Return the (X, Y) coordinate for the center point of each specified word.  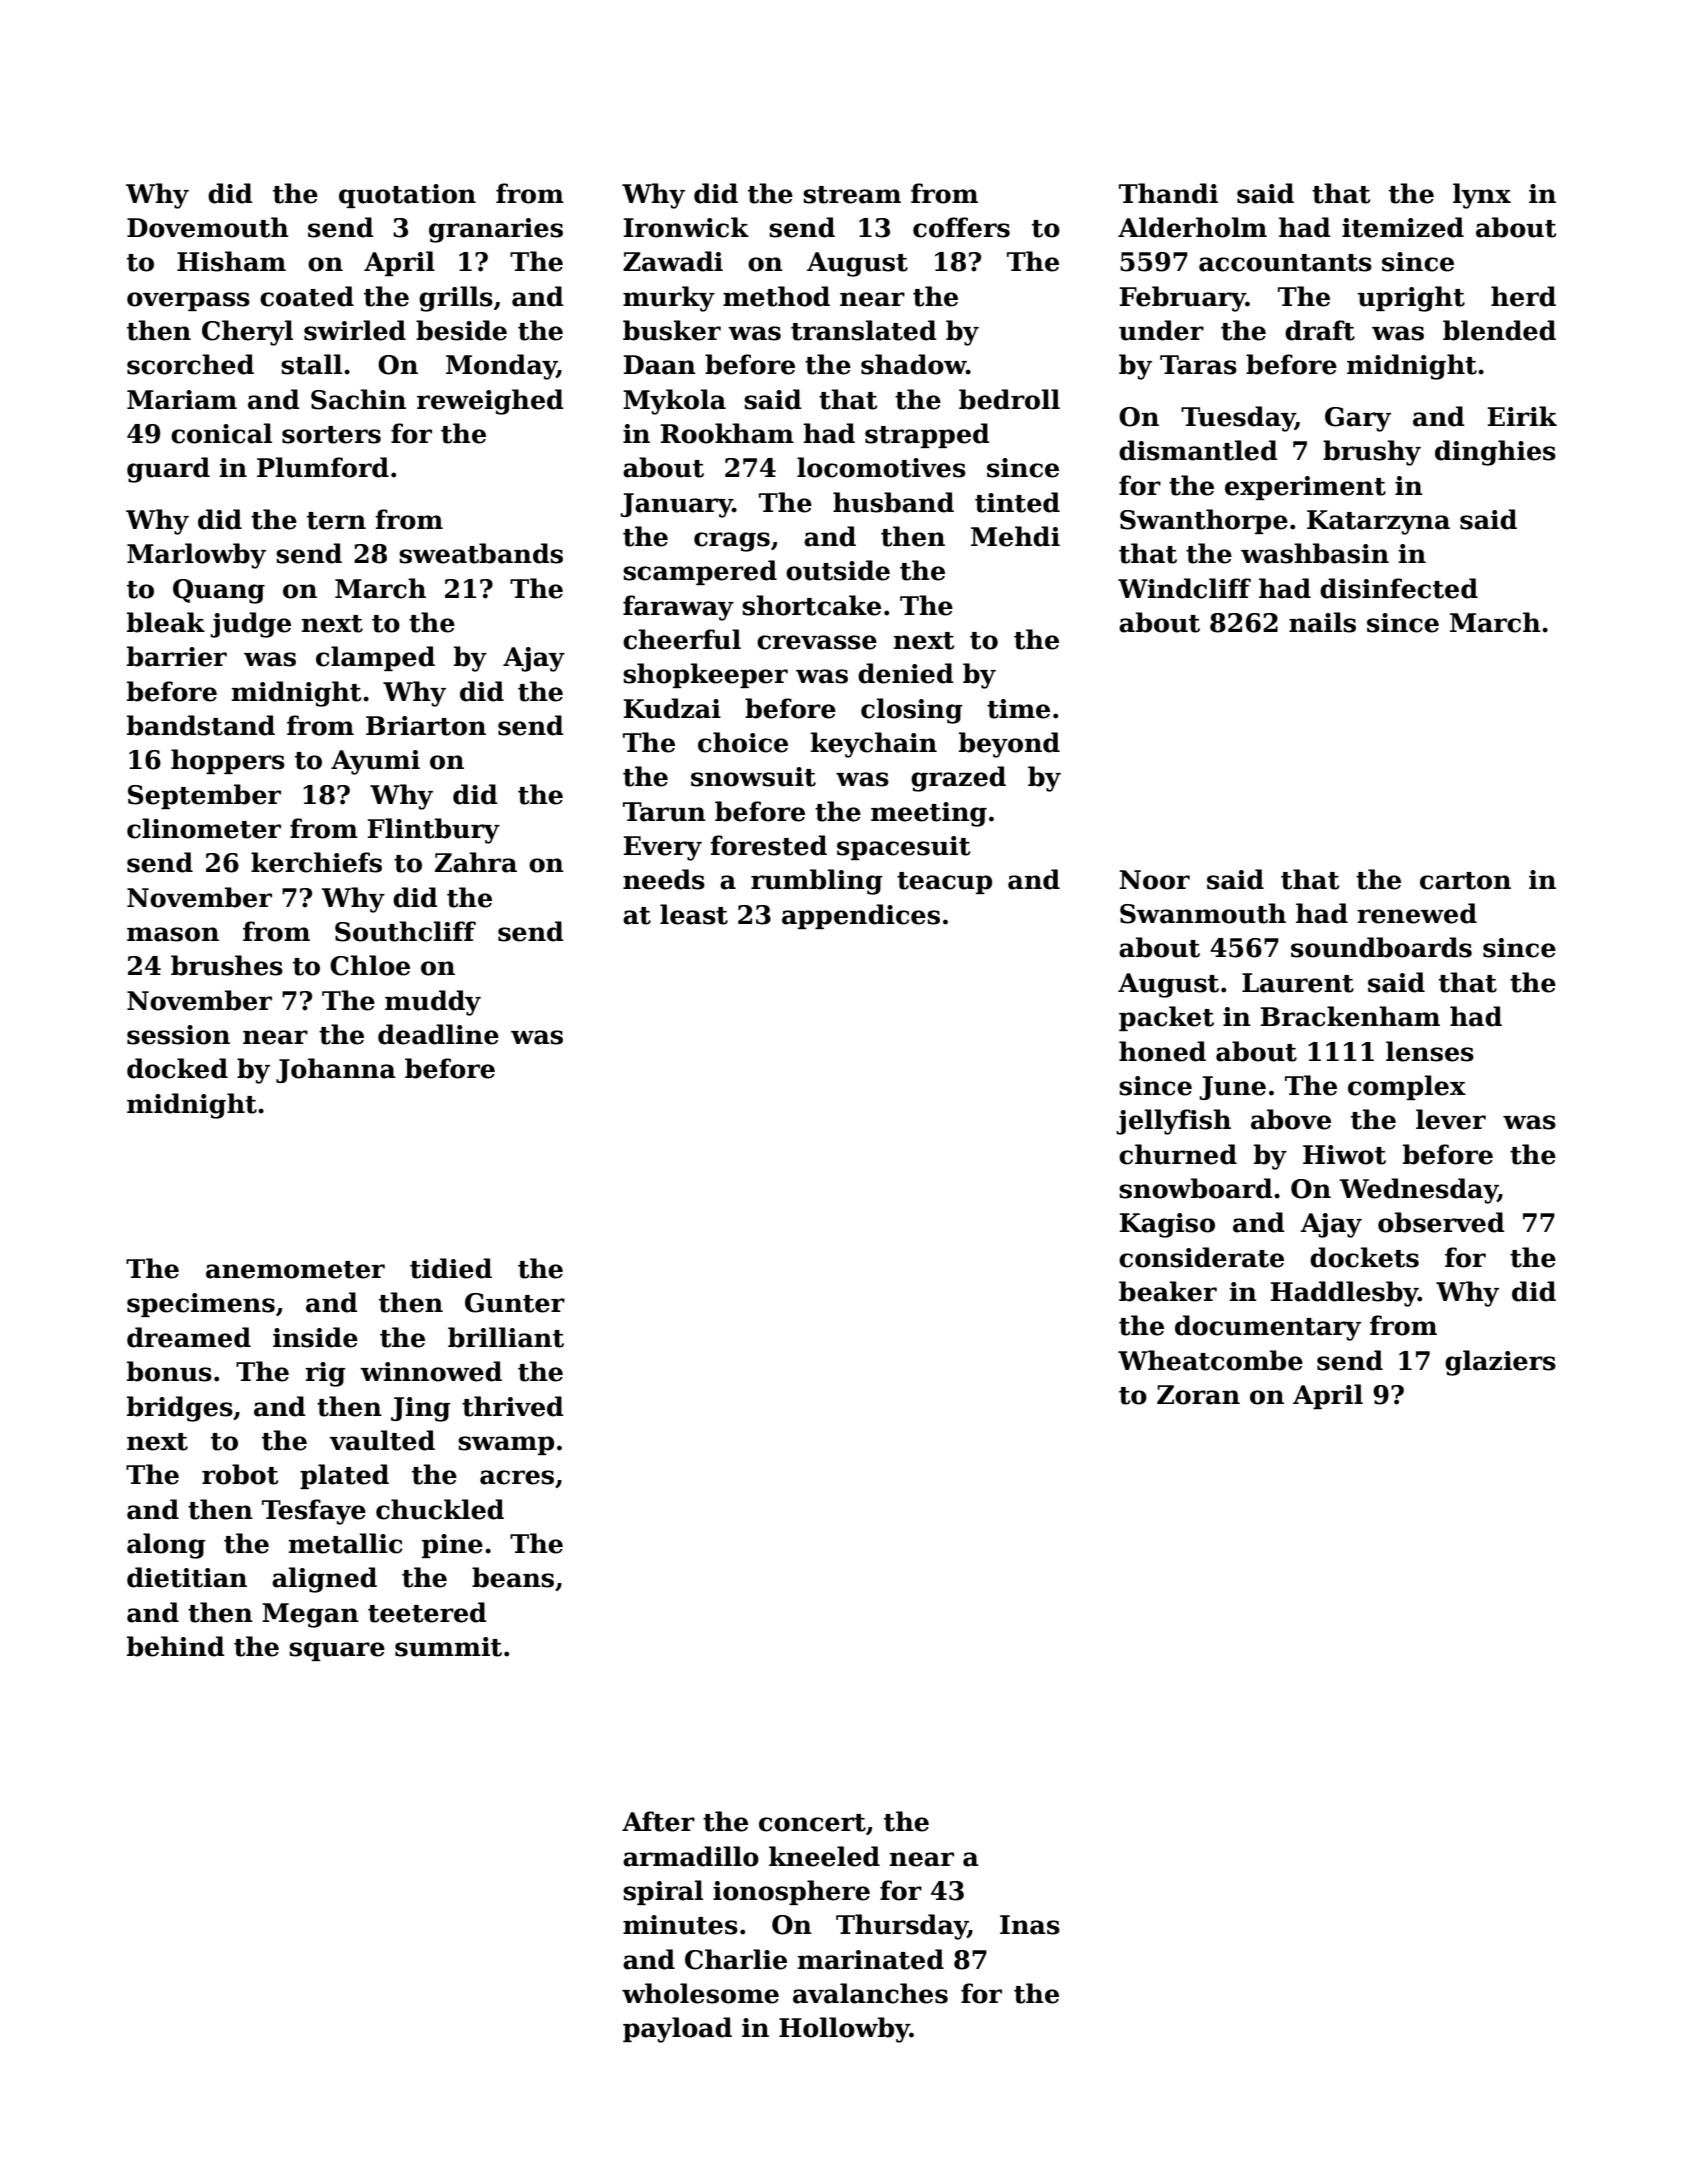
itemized (1403, 227)
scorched (190, 364)
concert (812, 1823)
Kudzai (672, 708)
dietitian (187, 1577)
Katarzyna (1378, 522)
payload (677, 2030)
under (1161, 330)
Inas (1030, 1925)
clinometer (204, 828)
